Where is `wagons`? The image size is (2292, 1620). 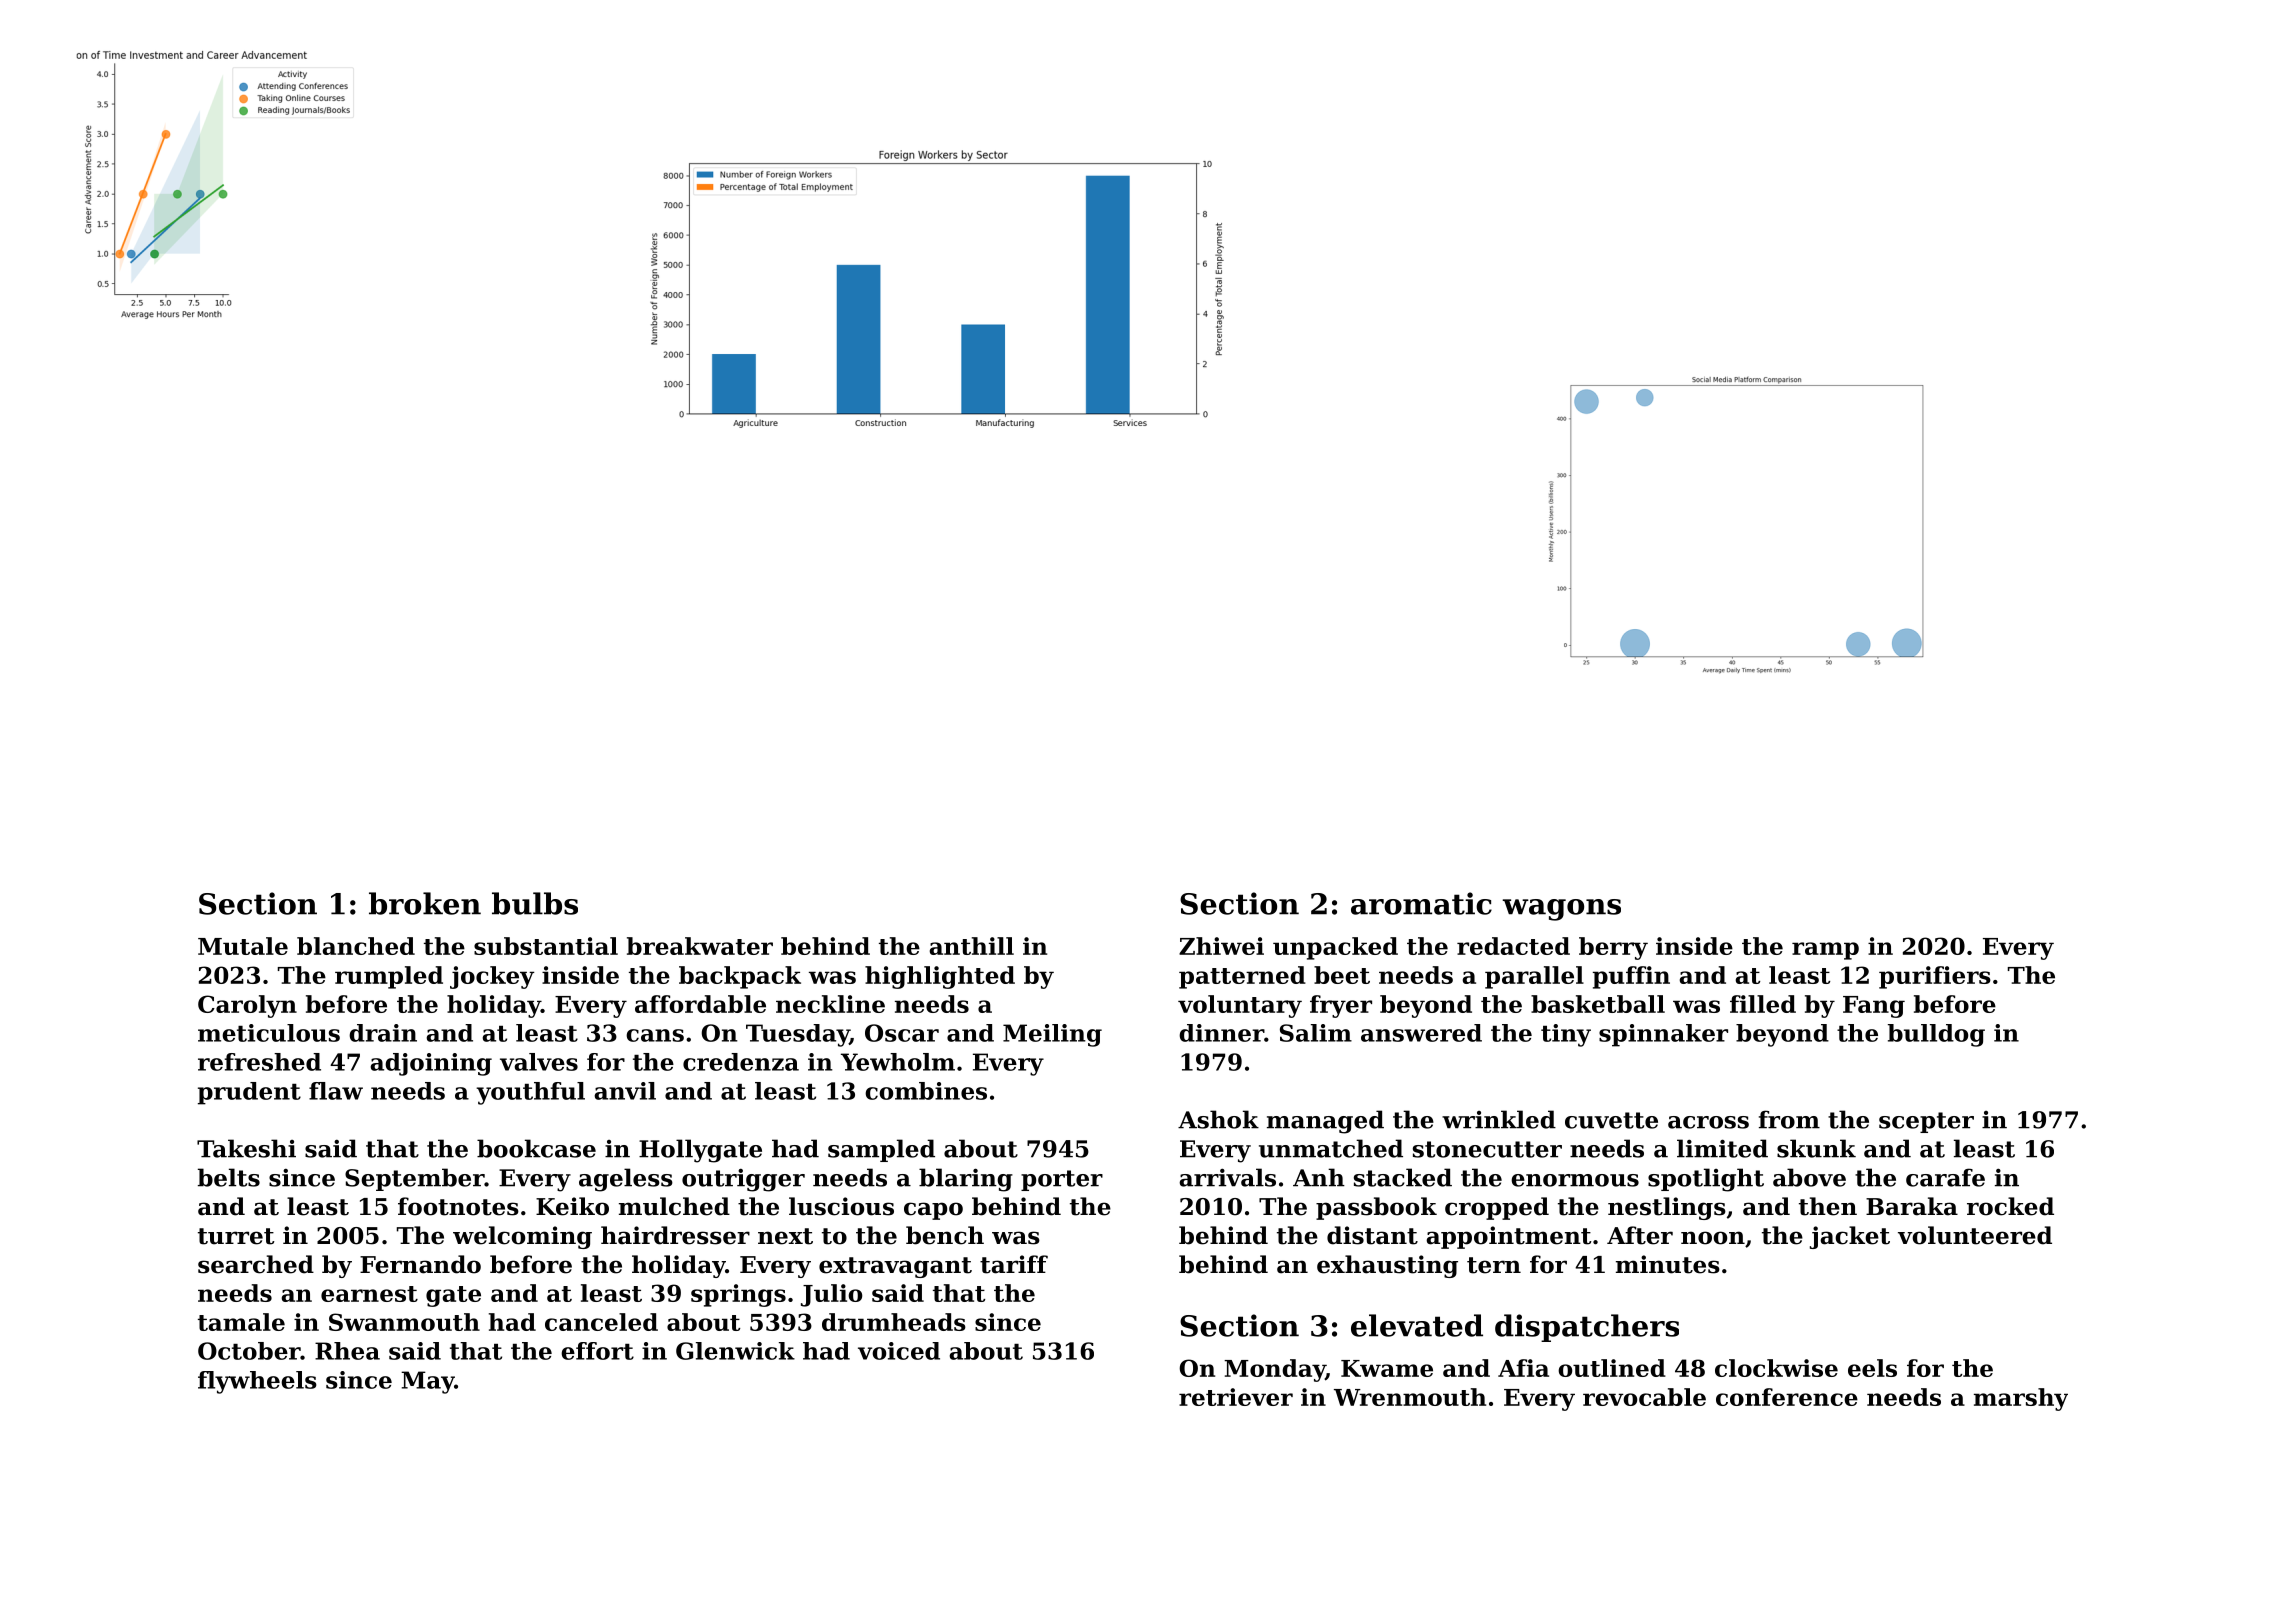
wagons is located at coordinates (1561, 910).
